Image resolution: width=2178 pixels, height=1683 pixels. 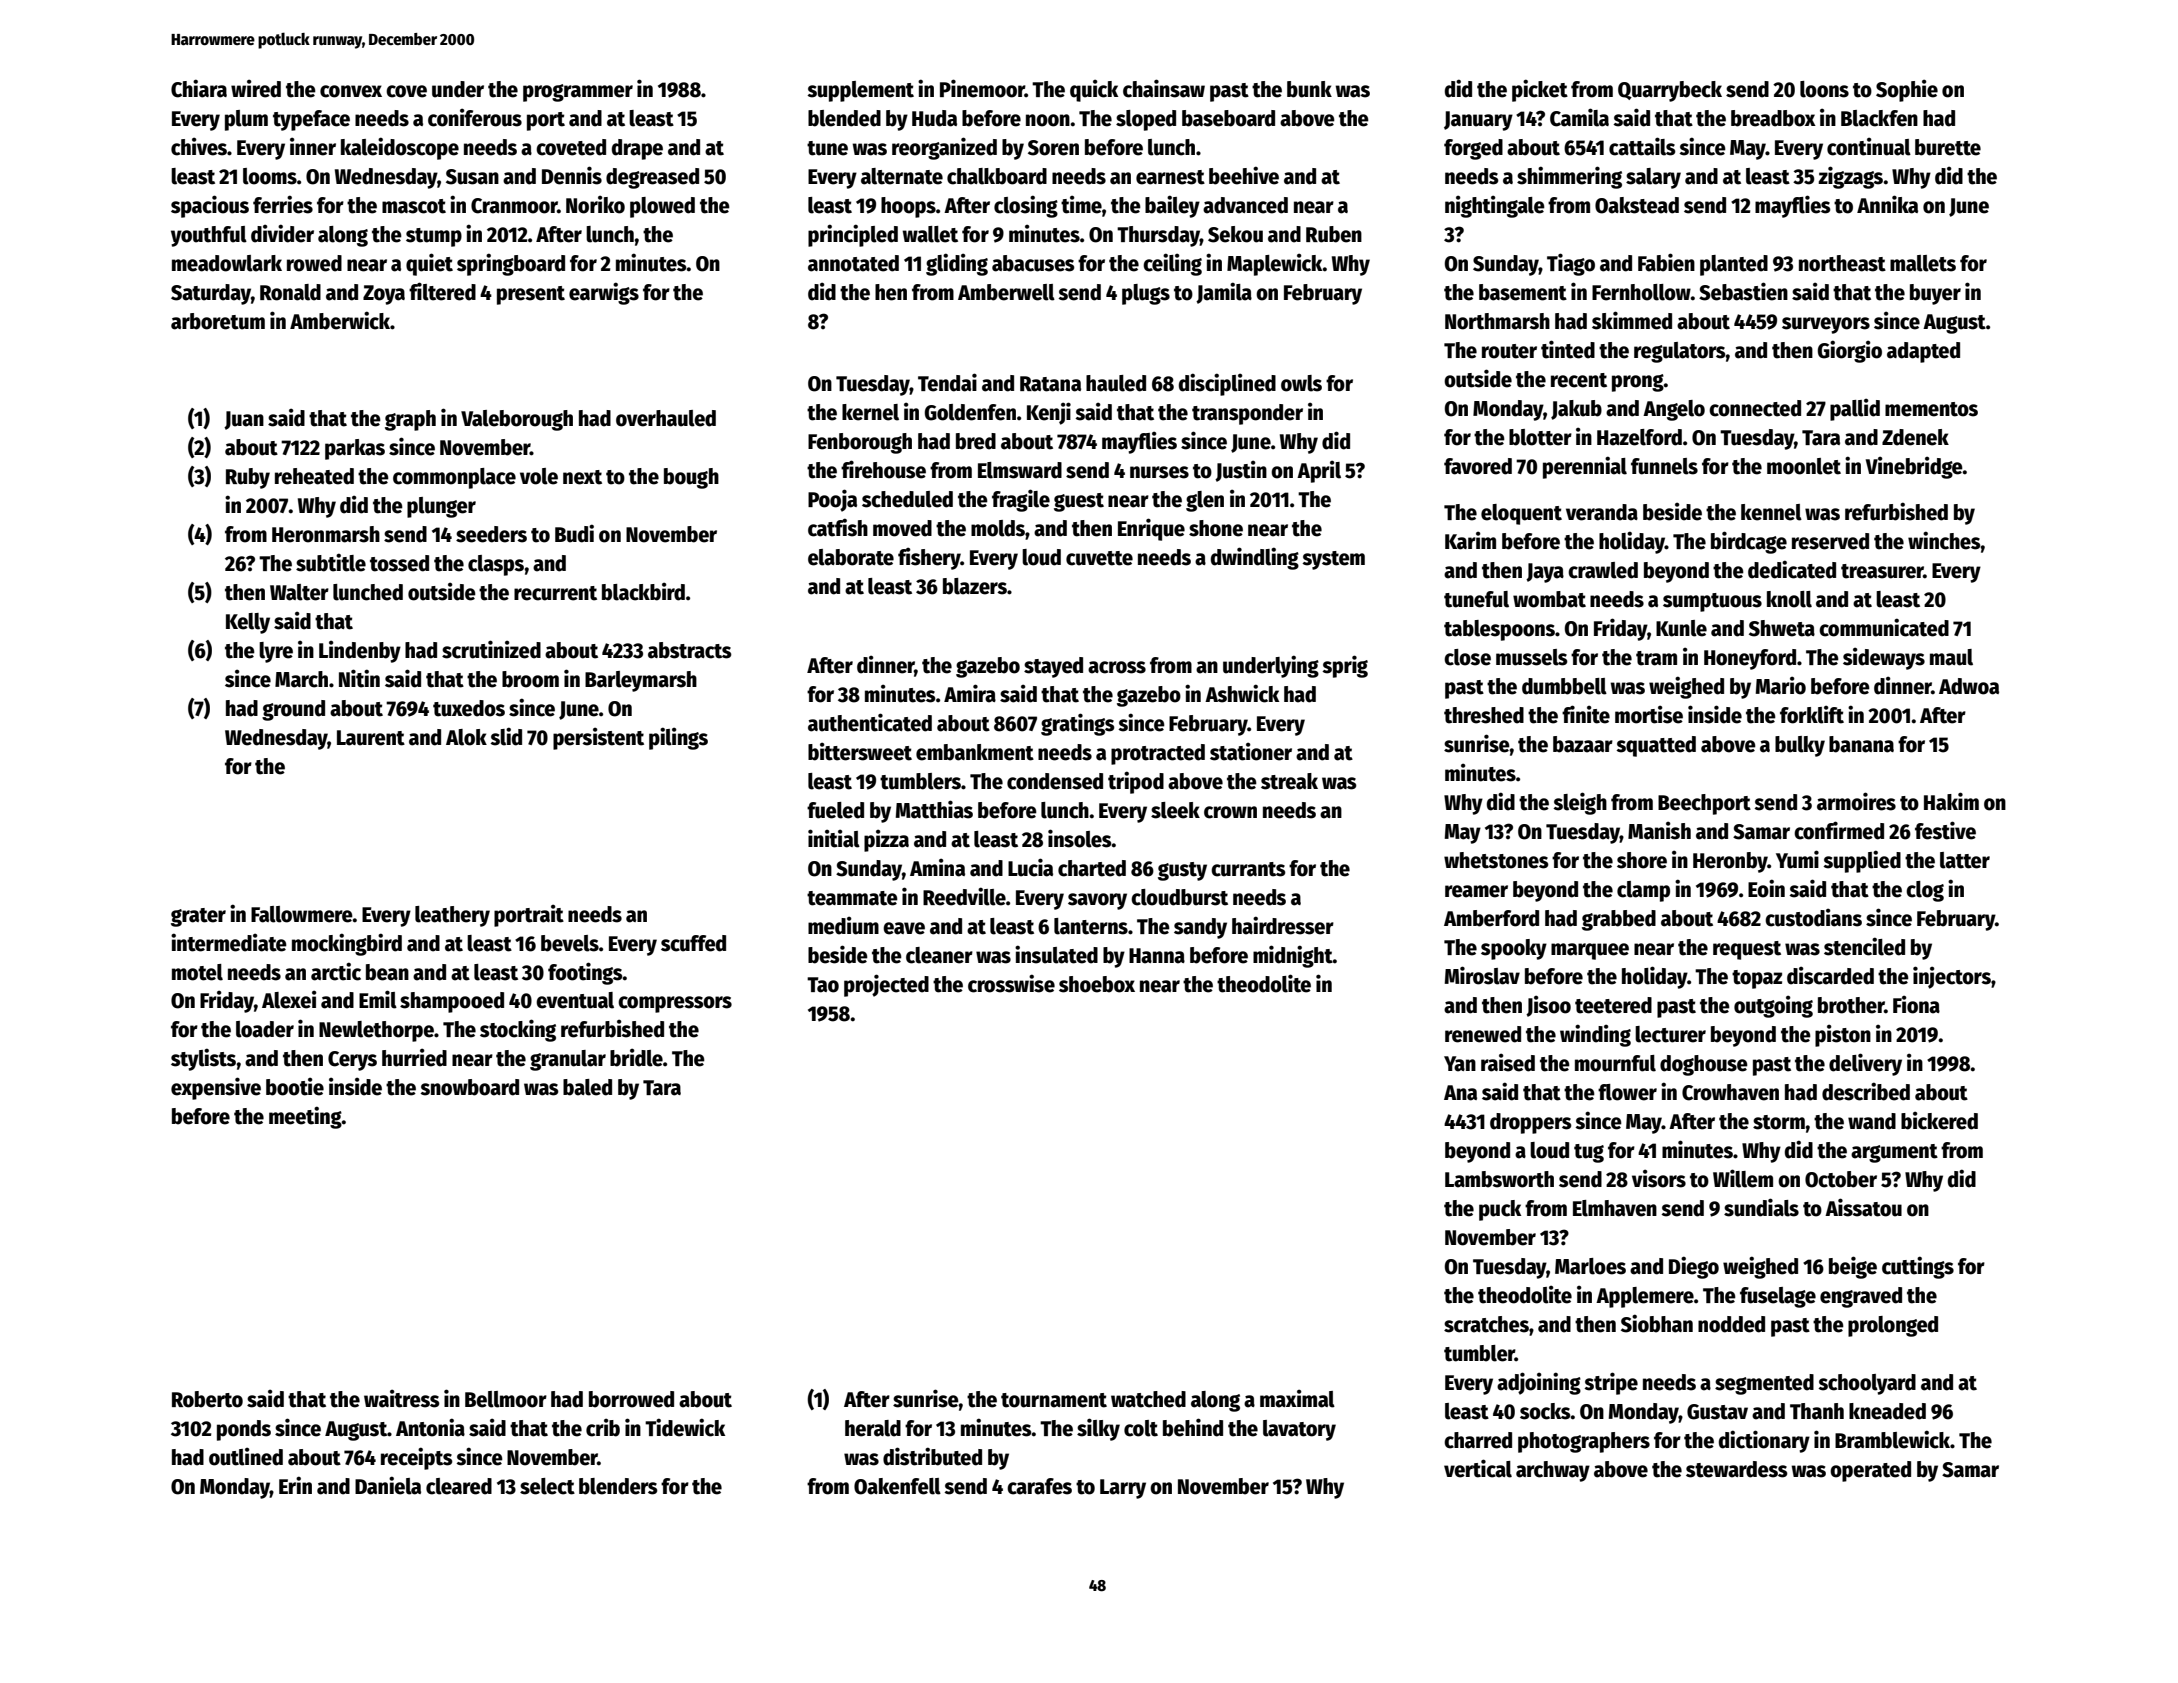 What do you see at coordinates (475, 117) in the screenshot?
I see `coniferous` at bounding box center [475, 117].
